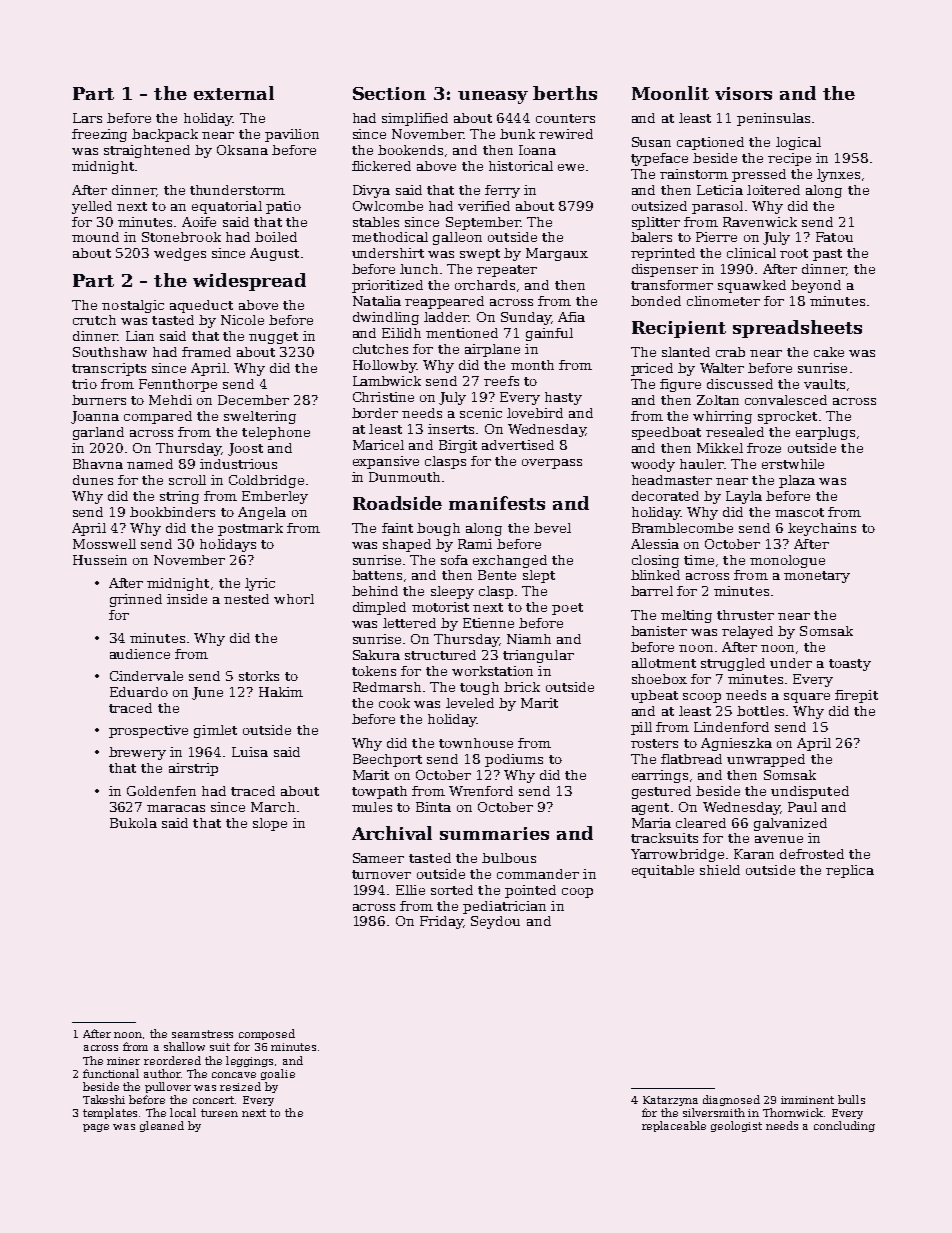  What do you see at coordinates (87, 118) in the screenshot?
I see `Lars` at bounding box center [87, 118].
